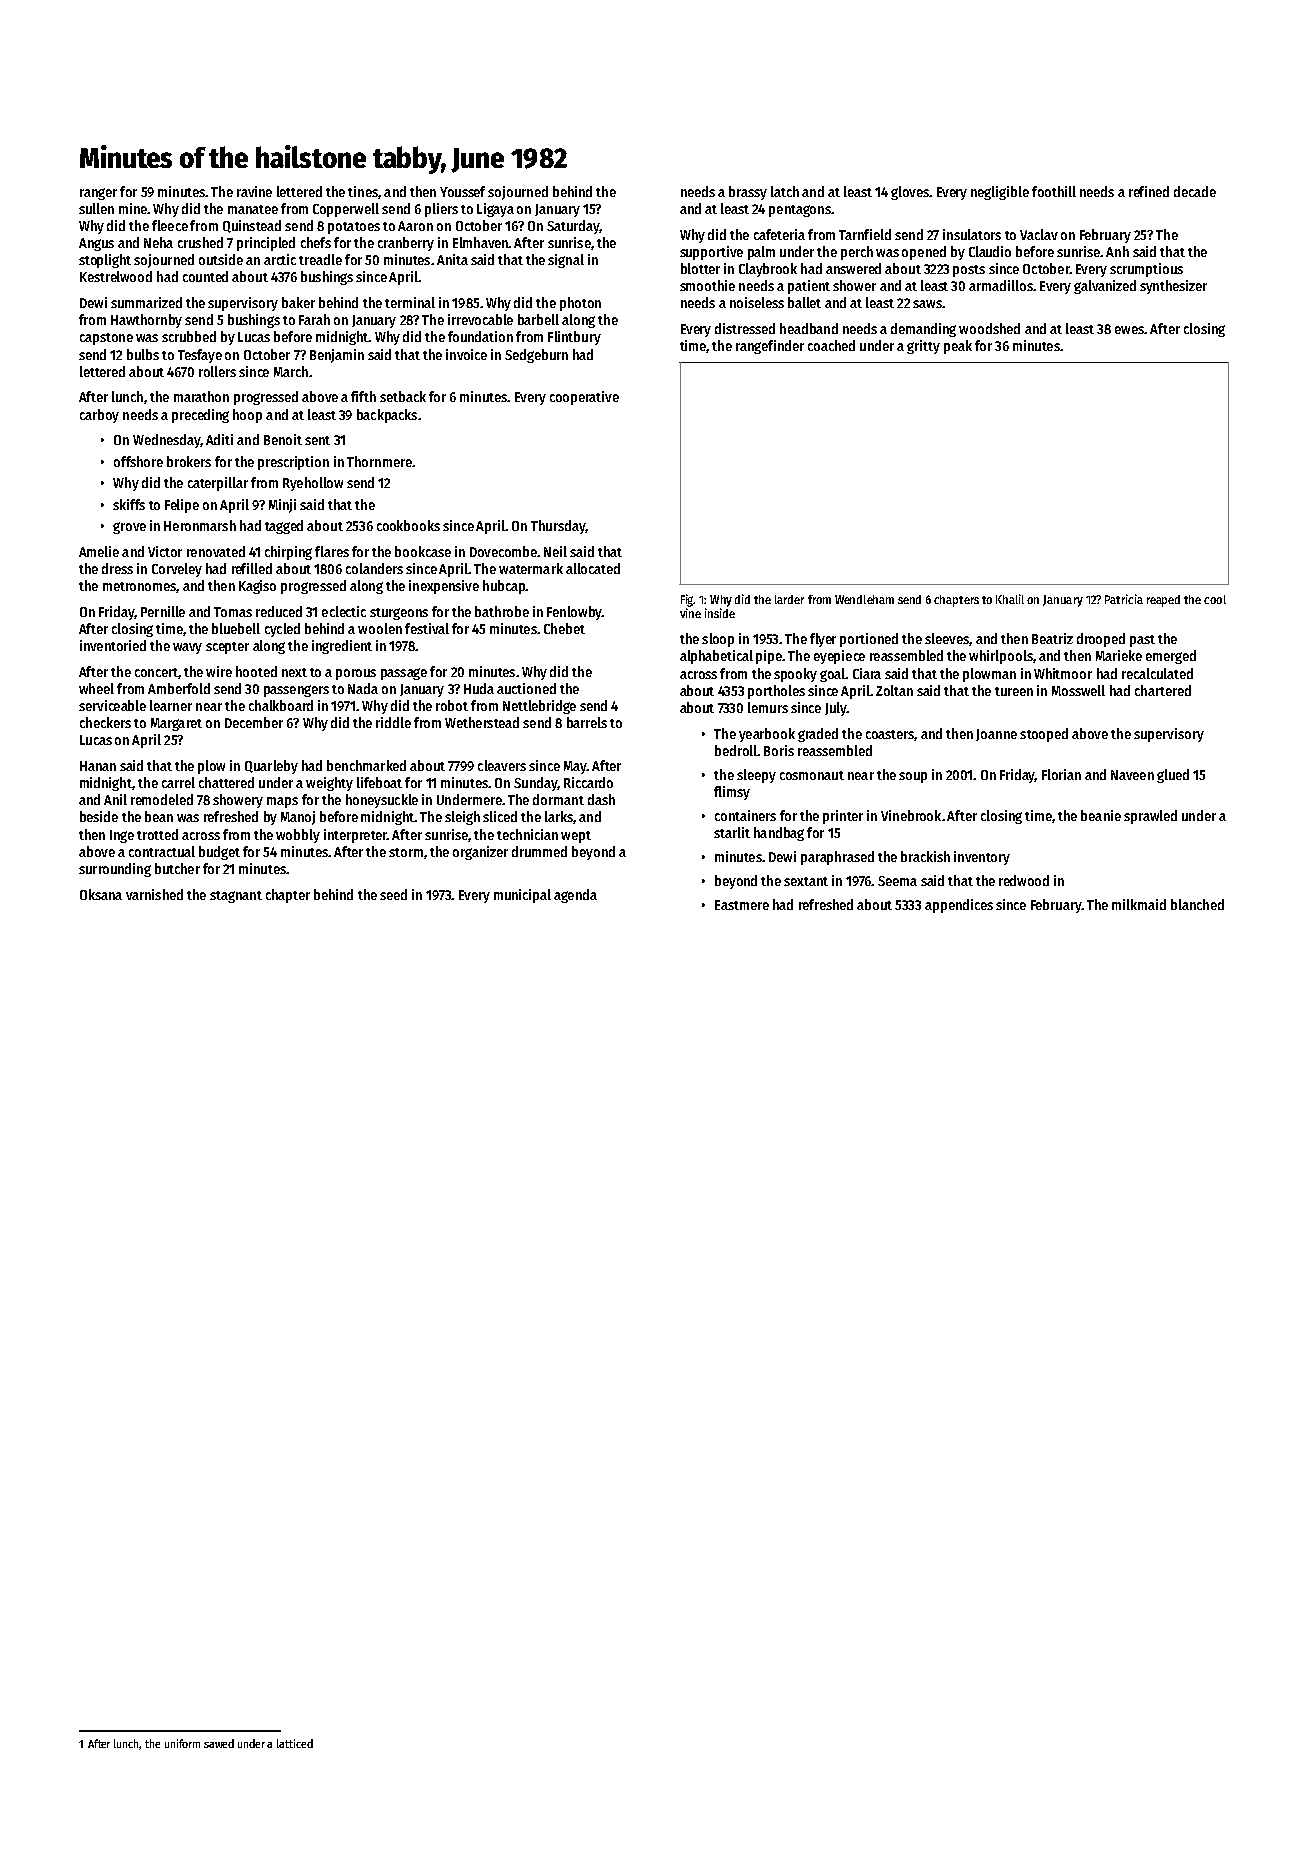 The height and width of the image is (1850, 1308). Describe the element at coordinates (1195, 191) in the image. I see `decade` at that location.
